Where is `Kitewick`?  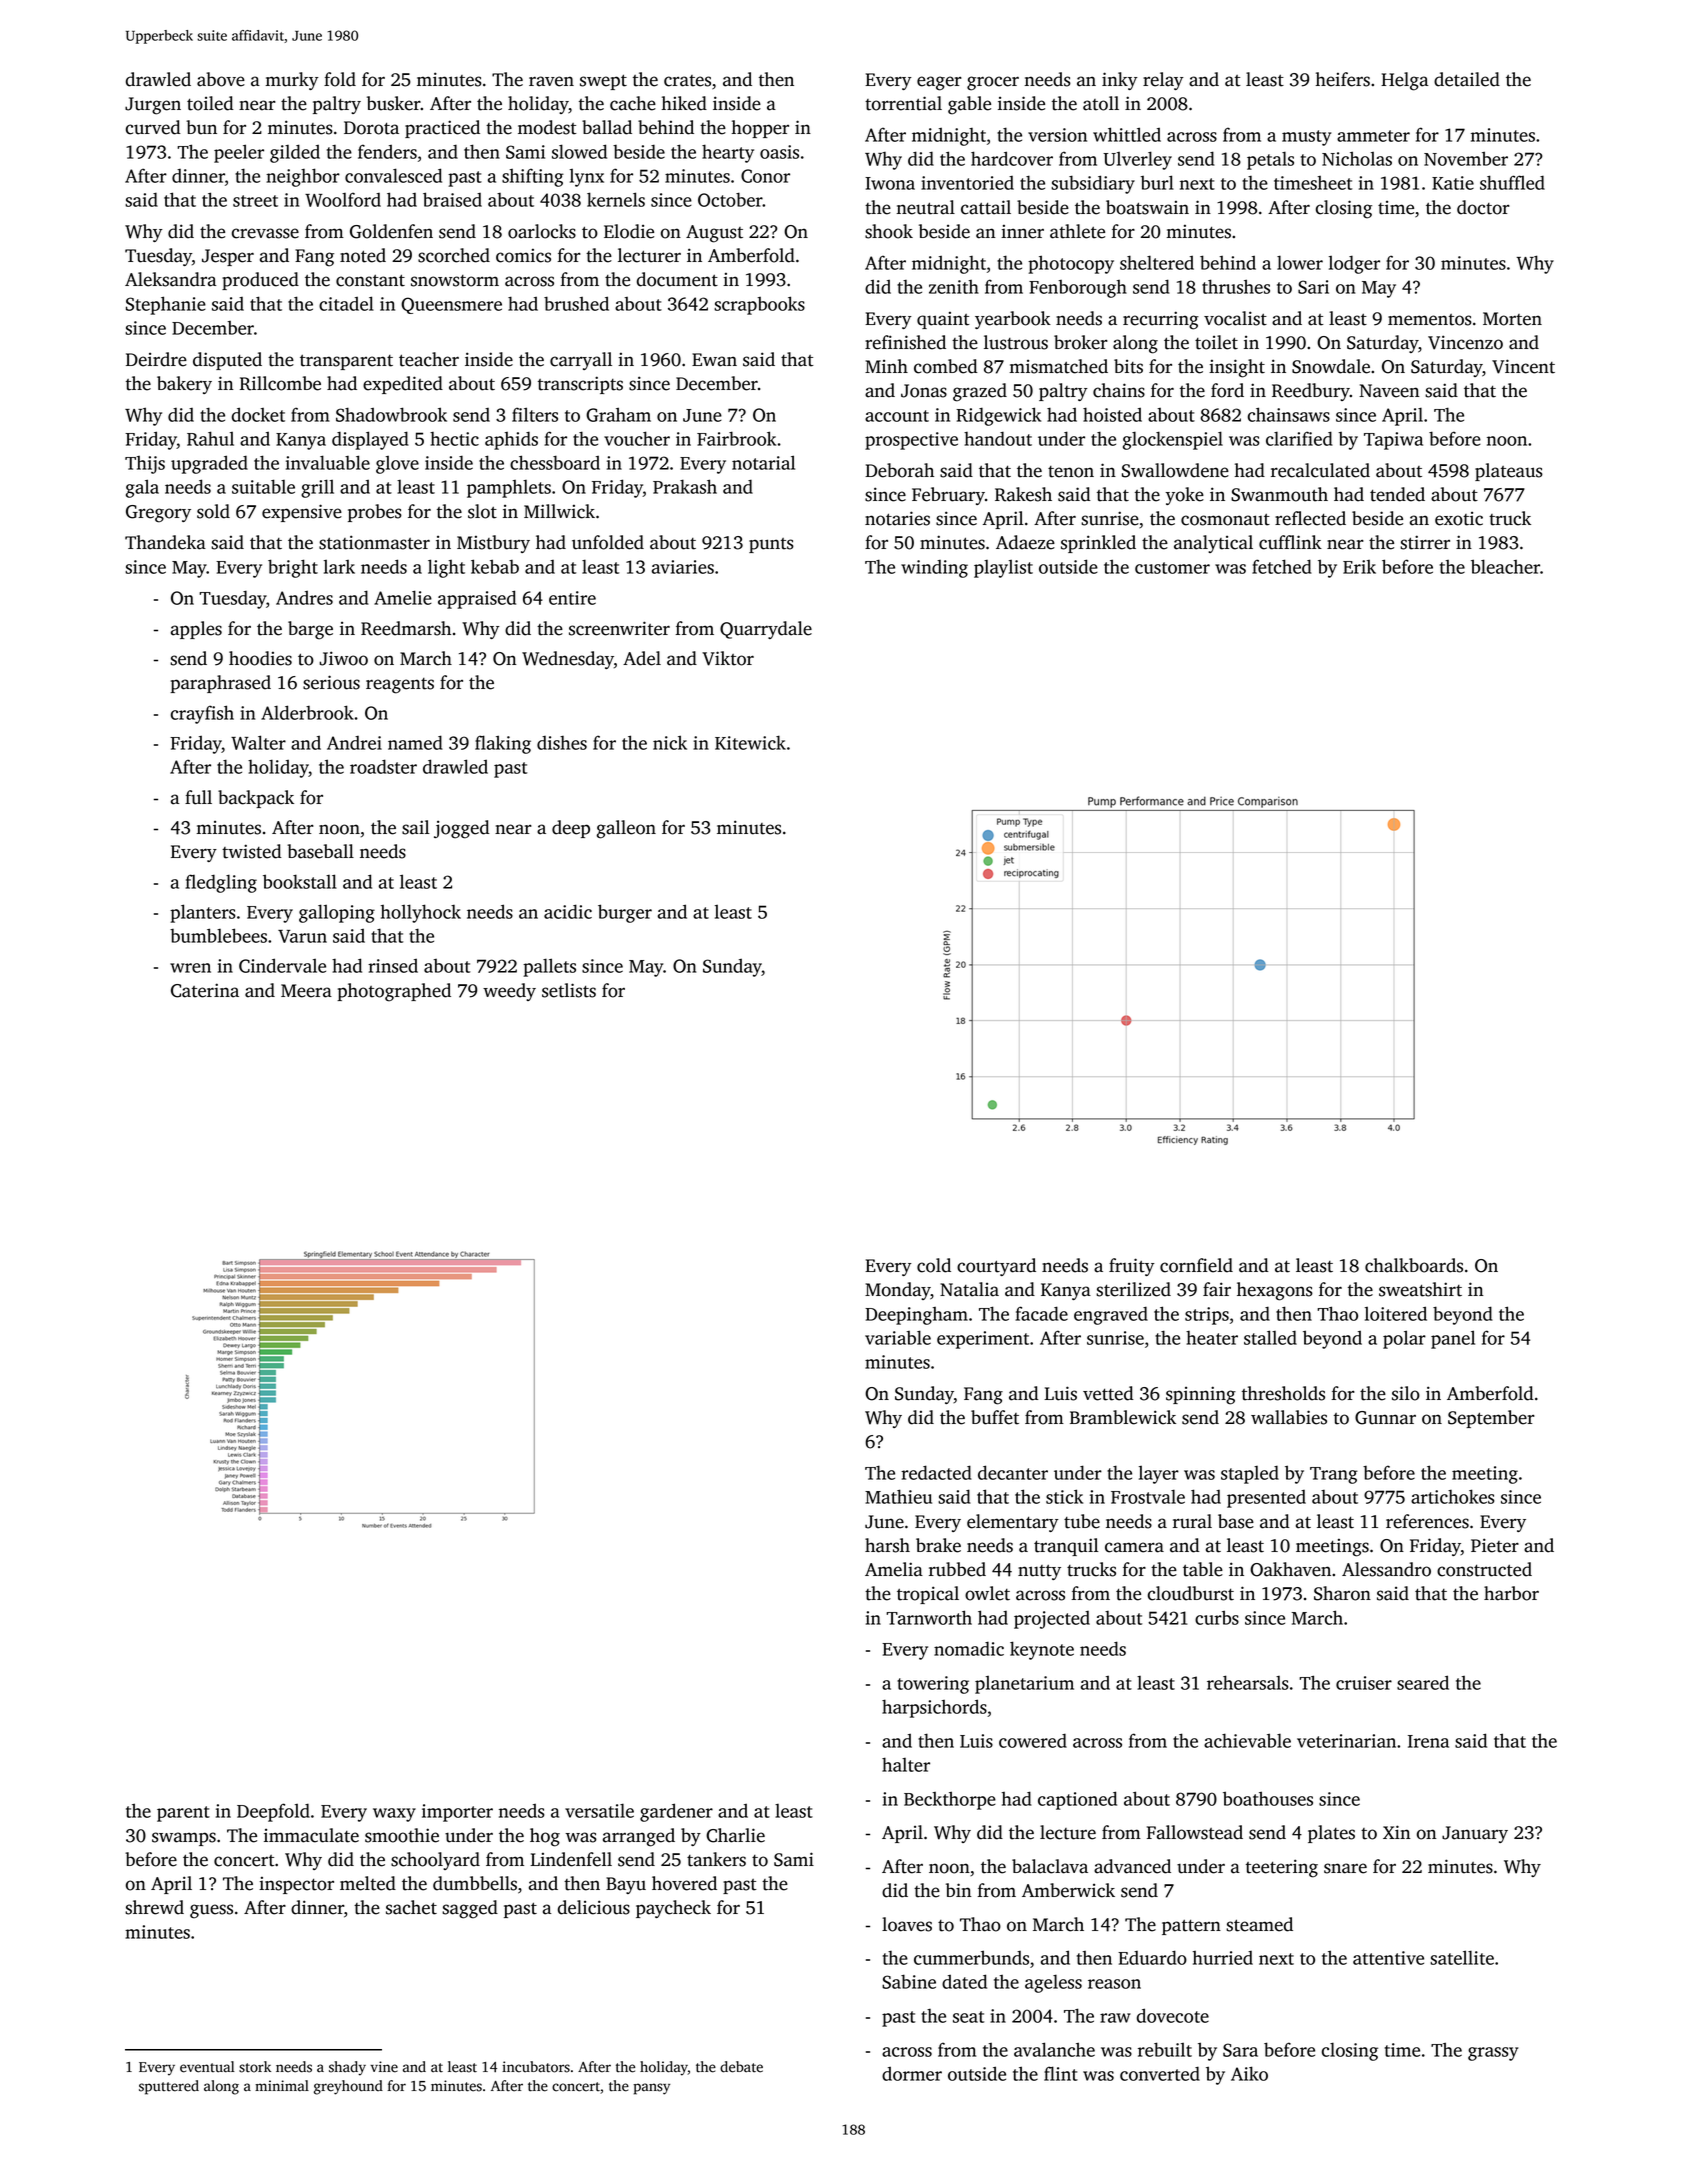
Kitewick is located at coordinates (750, 742).
